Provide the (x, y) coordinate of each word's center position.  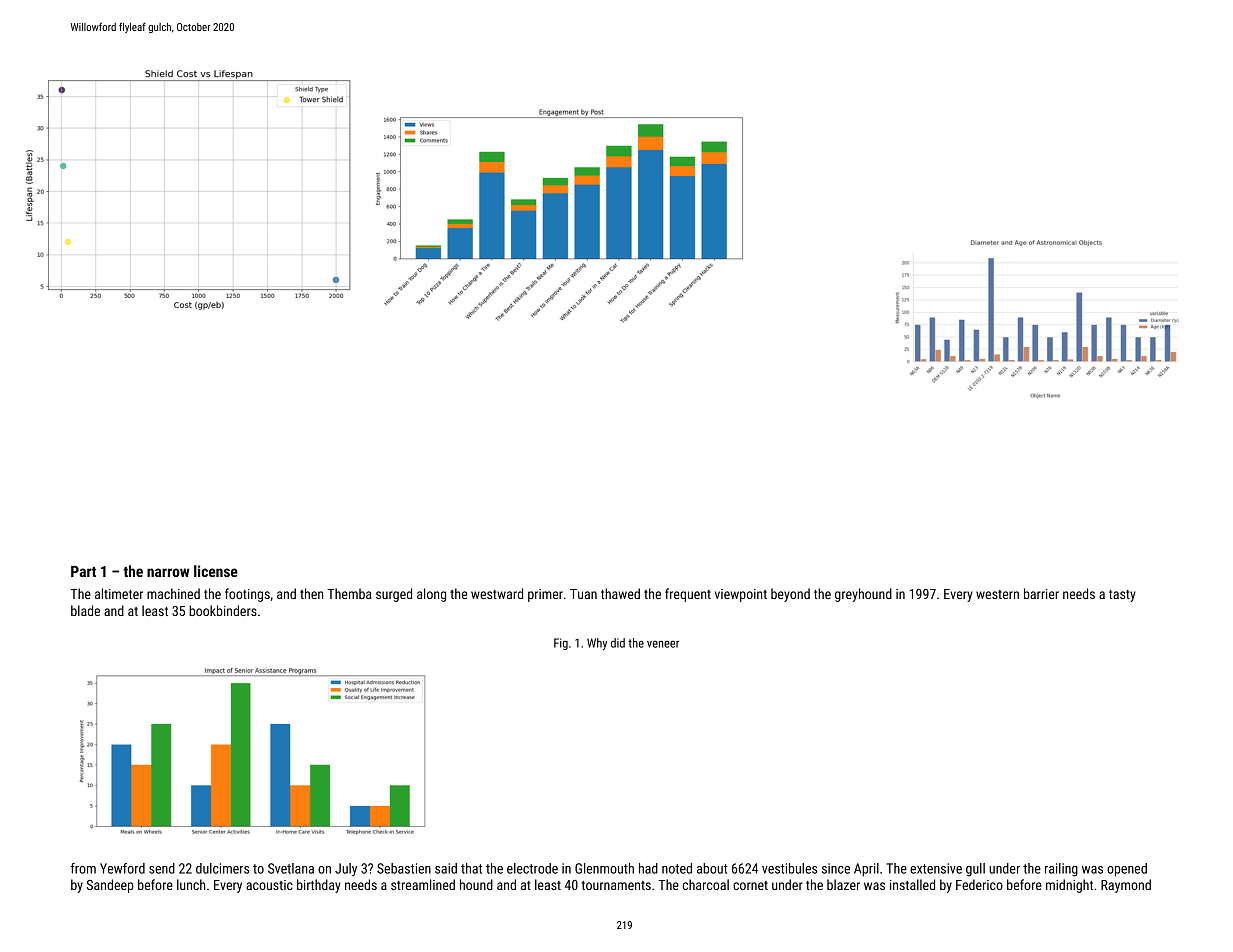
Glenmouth (604, 868)
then (311, 593)
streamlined (423, 884)
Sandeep (110, 886)
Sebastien (404, 868)
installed (912, 884)
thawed (620, 593)
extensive (936, 868)
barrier (1041, 593)
